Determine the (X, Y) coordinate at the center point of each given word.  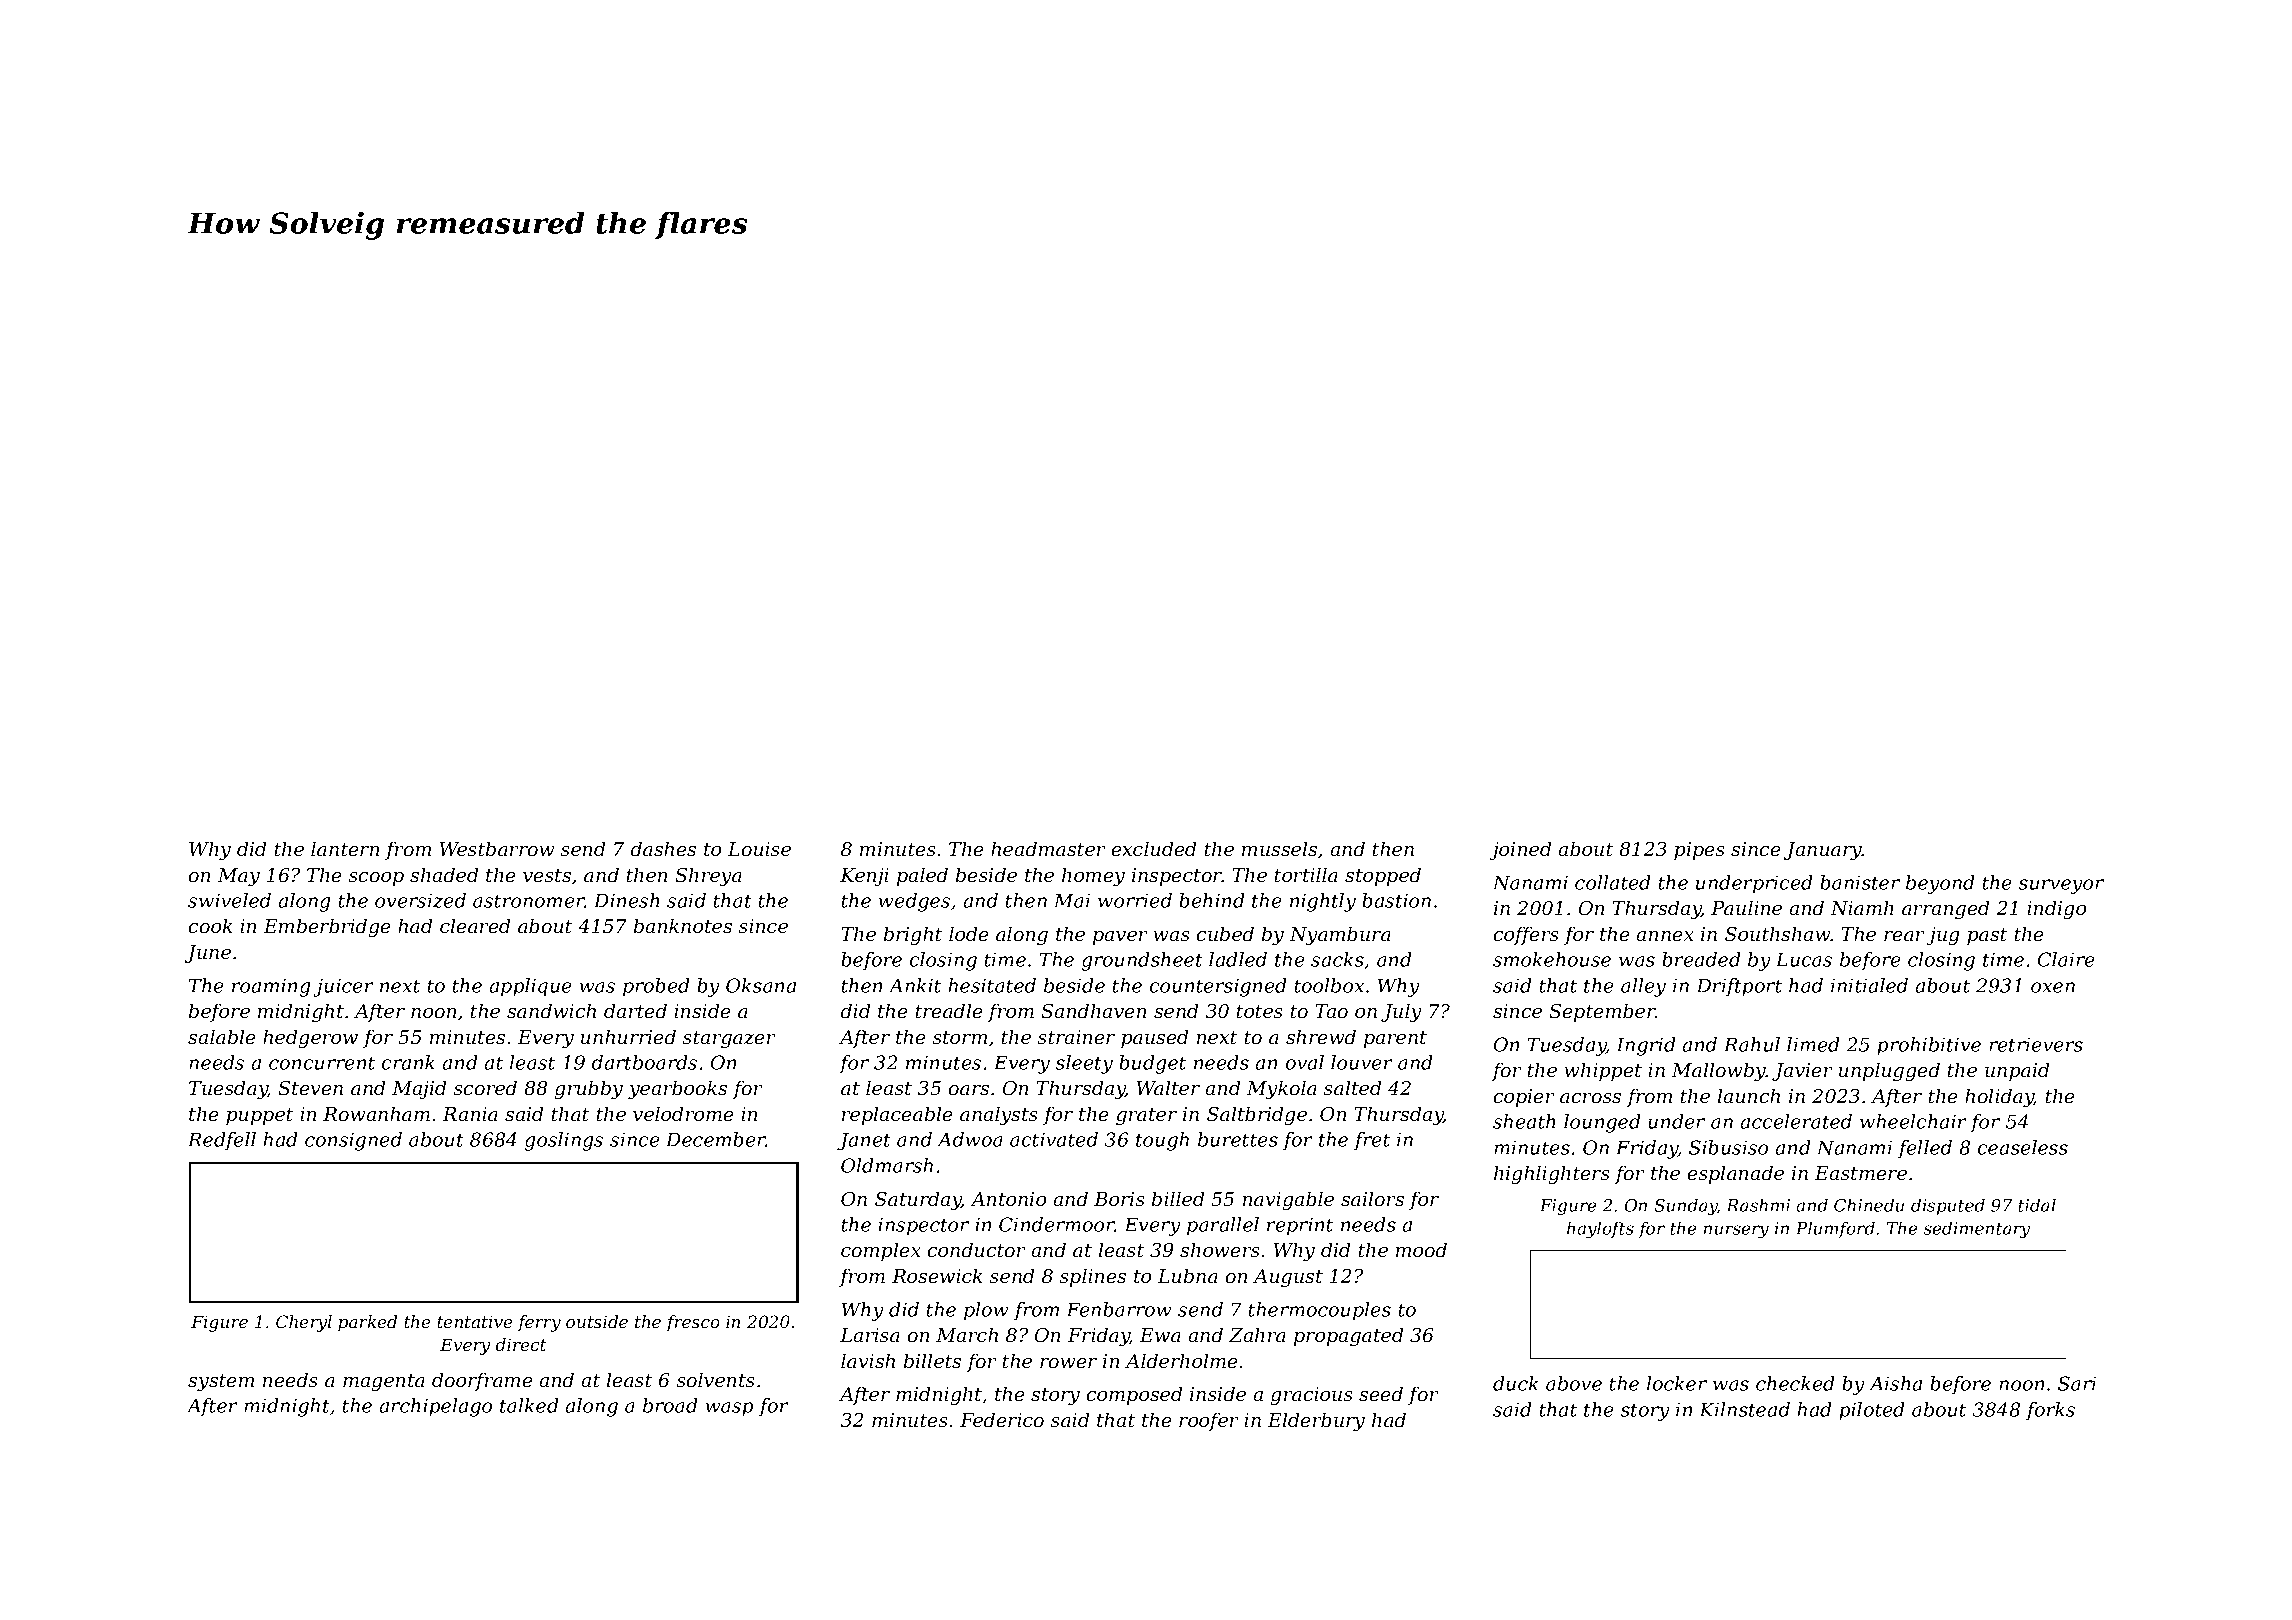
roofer (1209, 1421)
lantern (345, 849)
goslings (564, 1141)
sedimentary (1977, 1230)
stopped (1383, 876)
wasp (729, 1409)
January (1823, 851)
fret (1372, 1141)
